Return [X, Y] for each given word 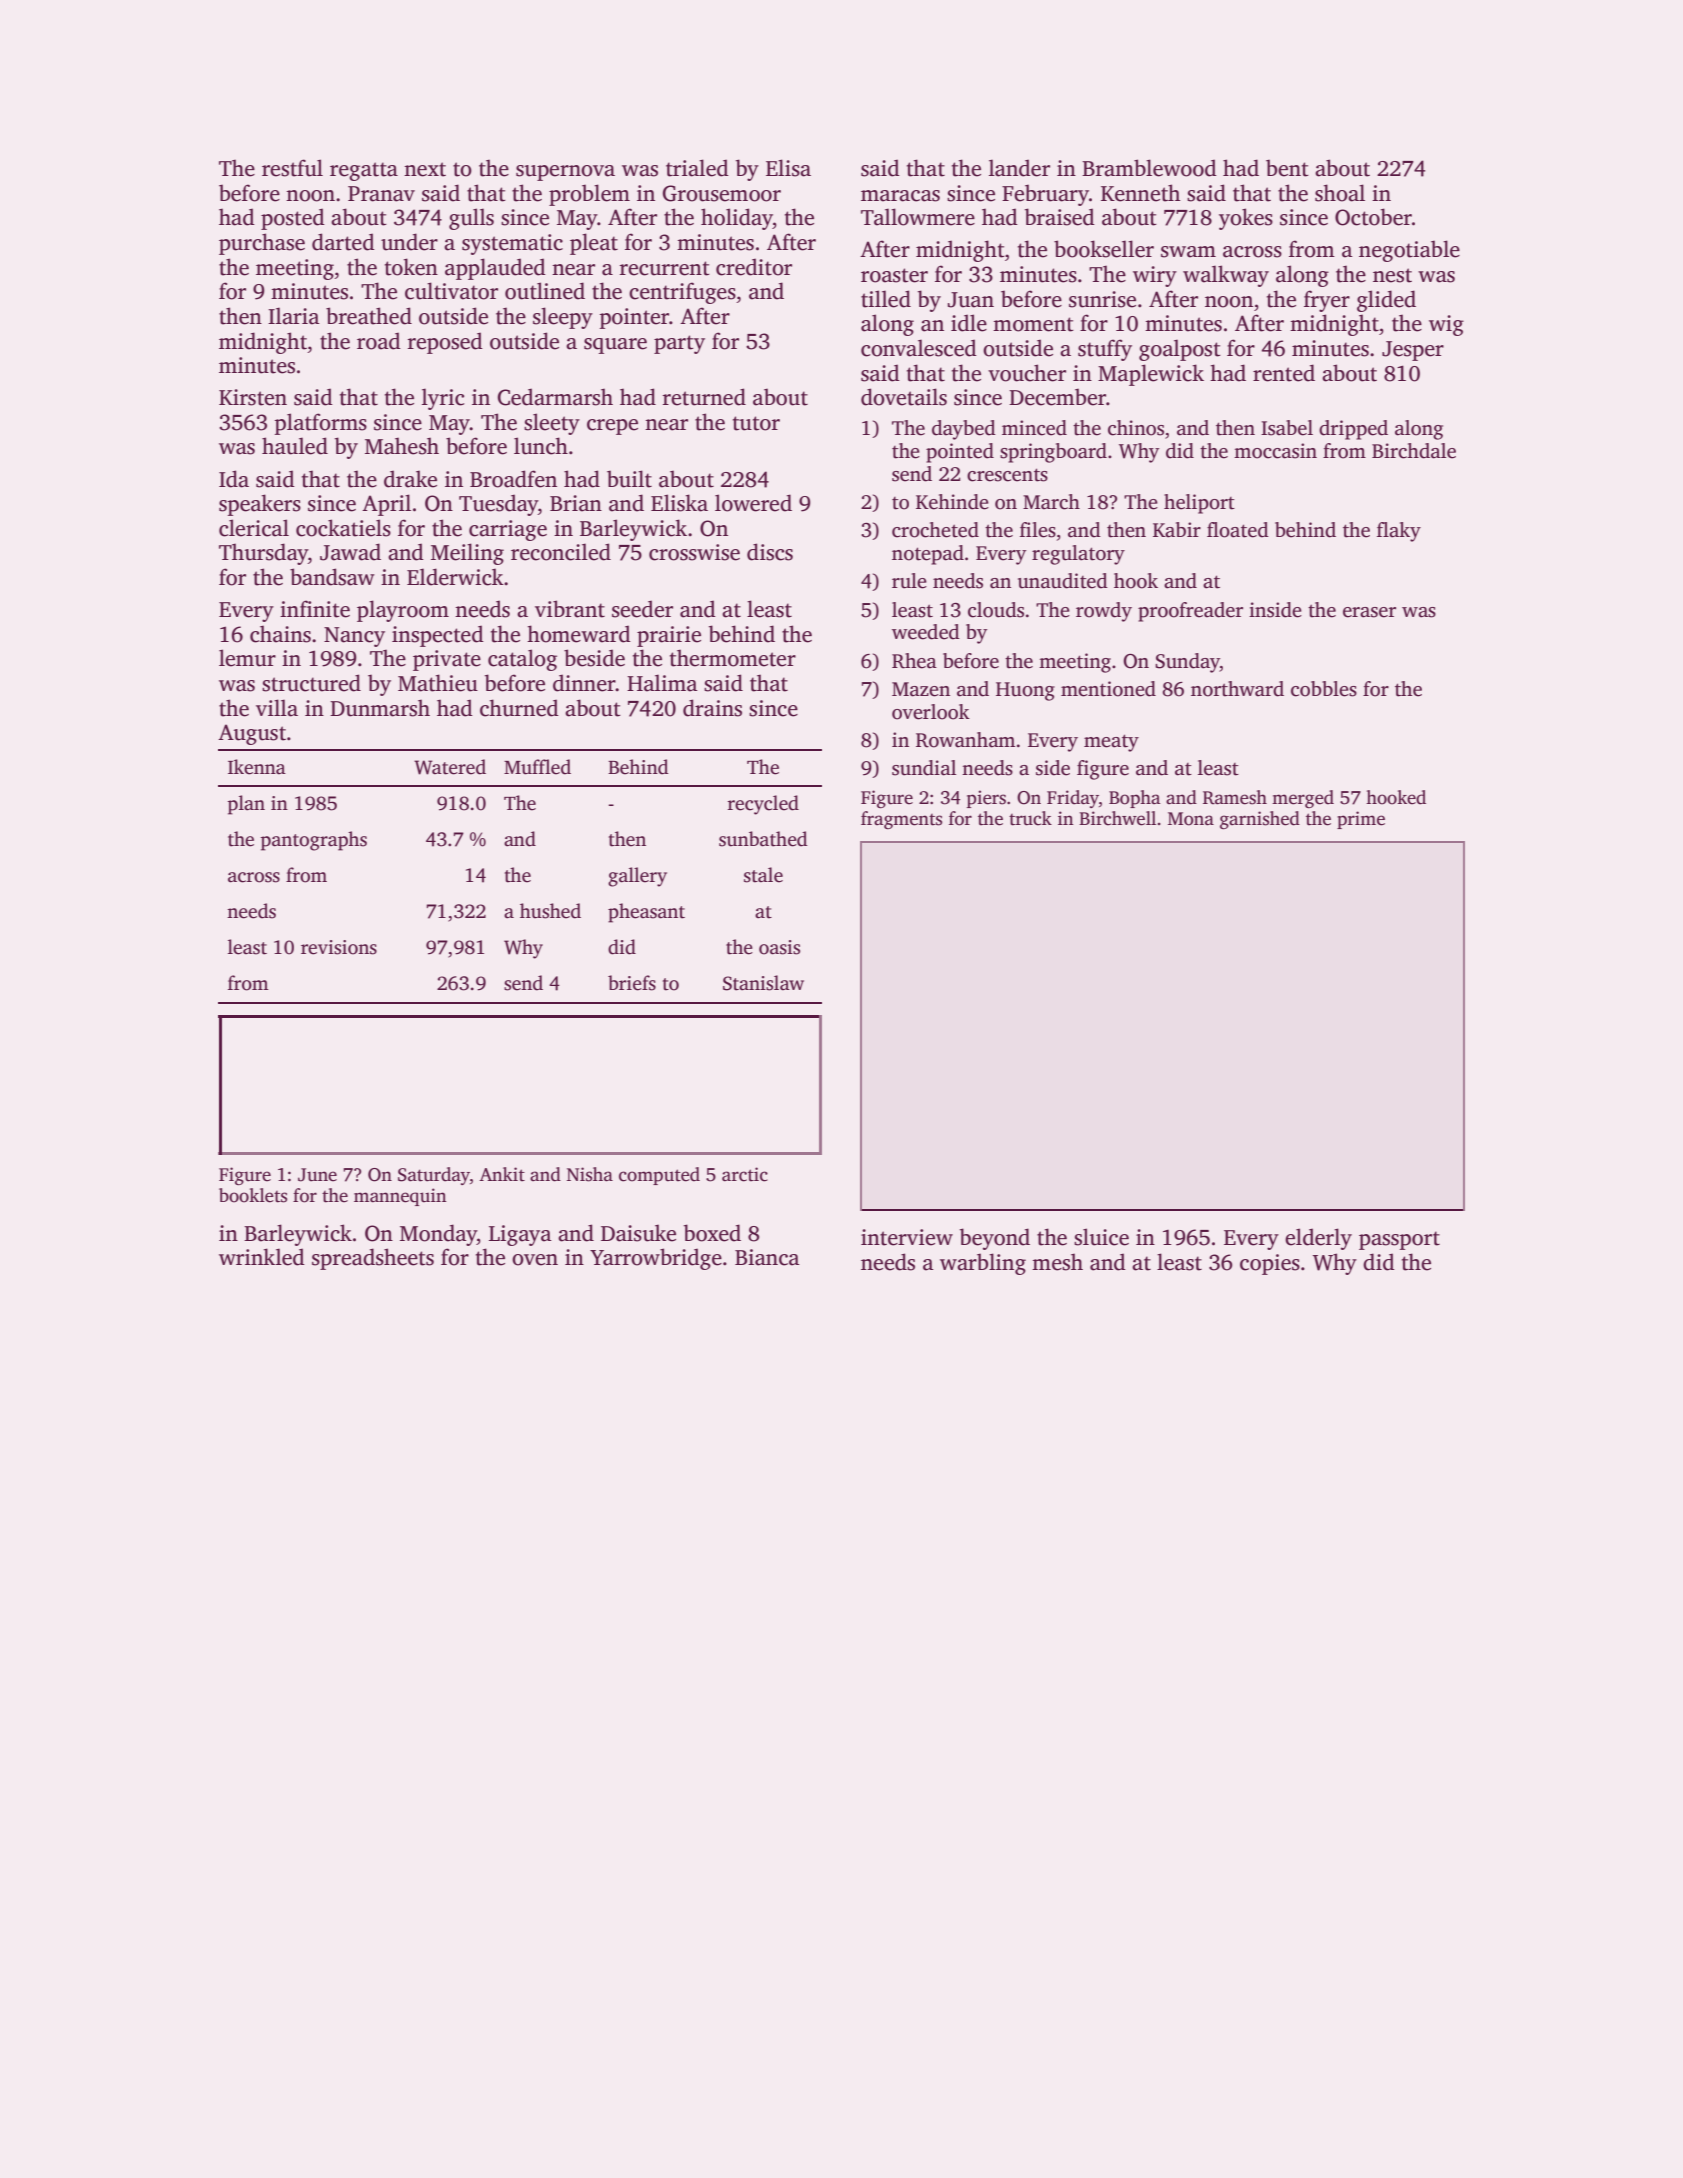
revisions [339, 947]
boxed [712, 1233]
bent [1287, 168]
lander [1019, 168]
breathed [369, 316]
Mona [1191, 819]
